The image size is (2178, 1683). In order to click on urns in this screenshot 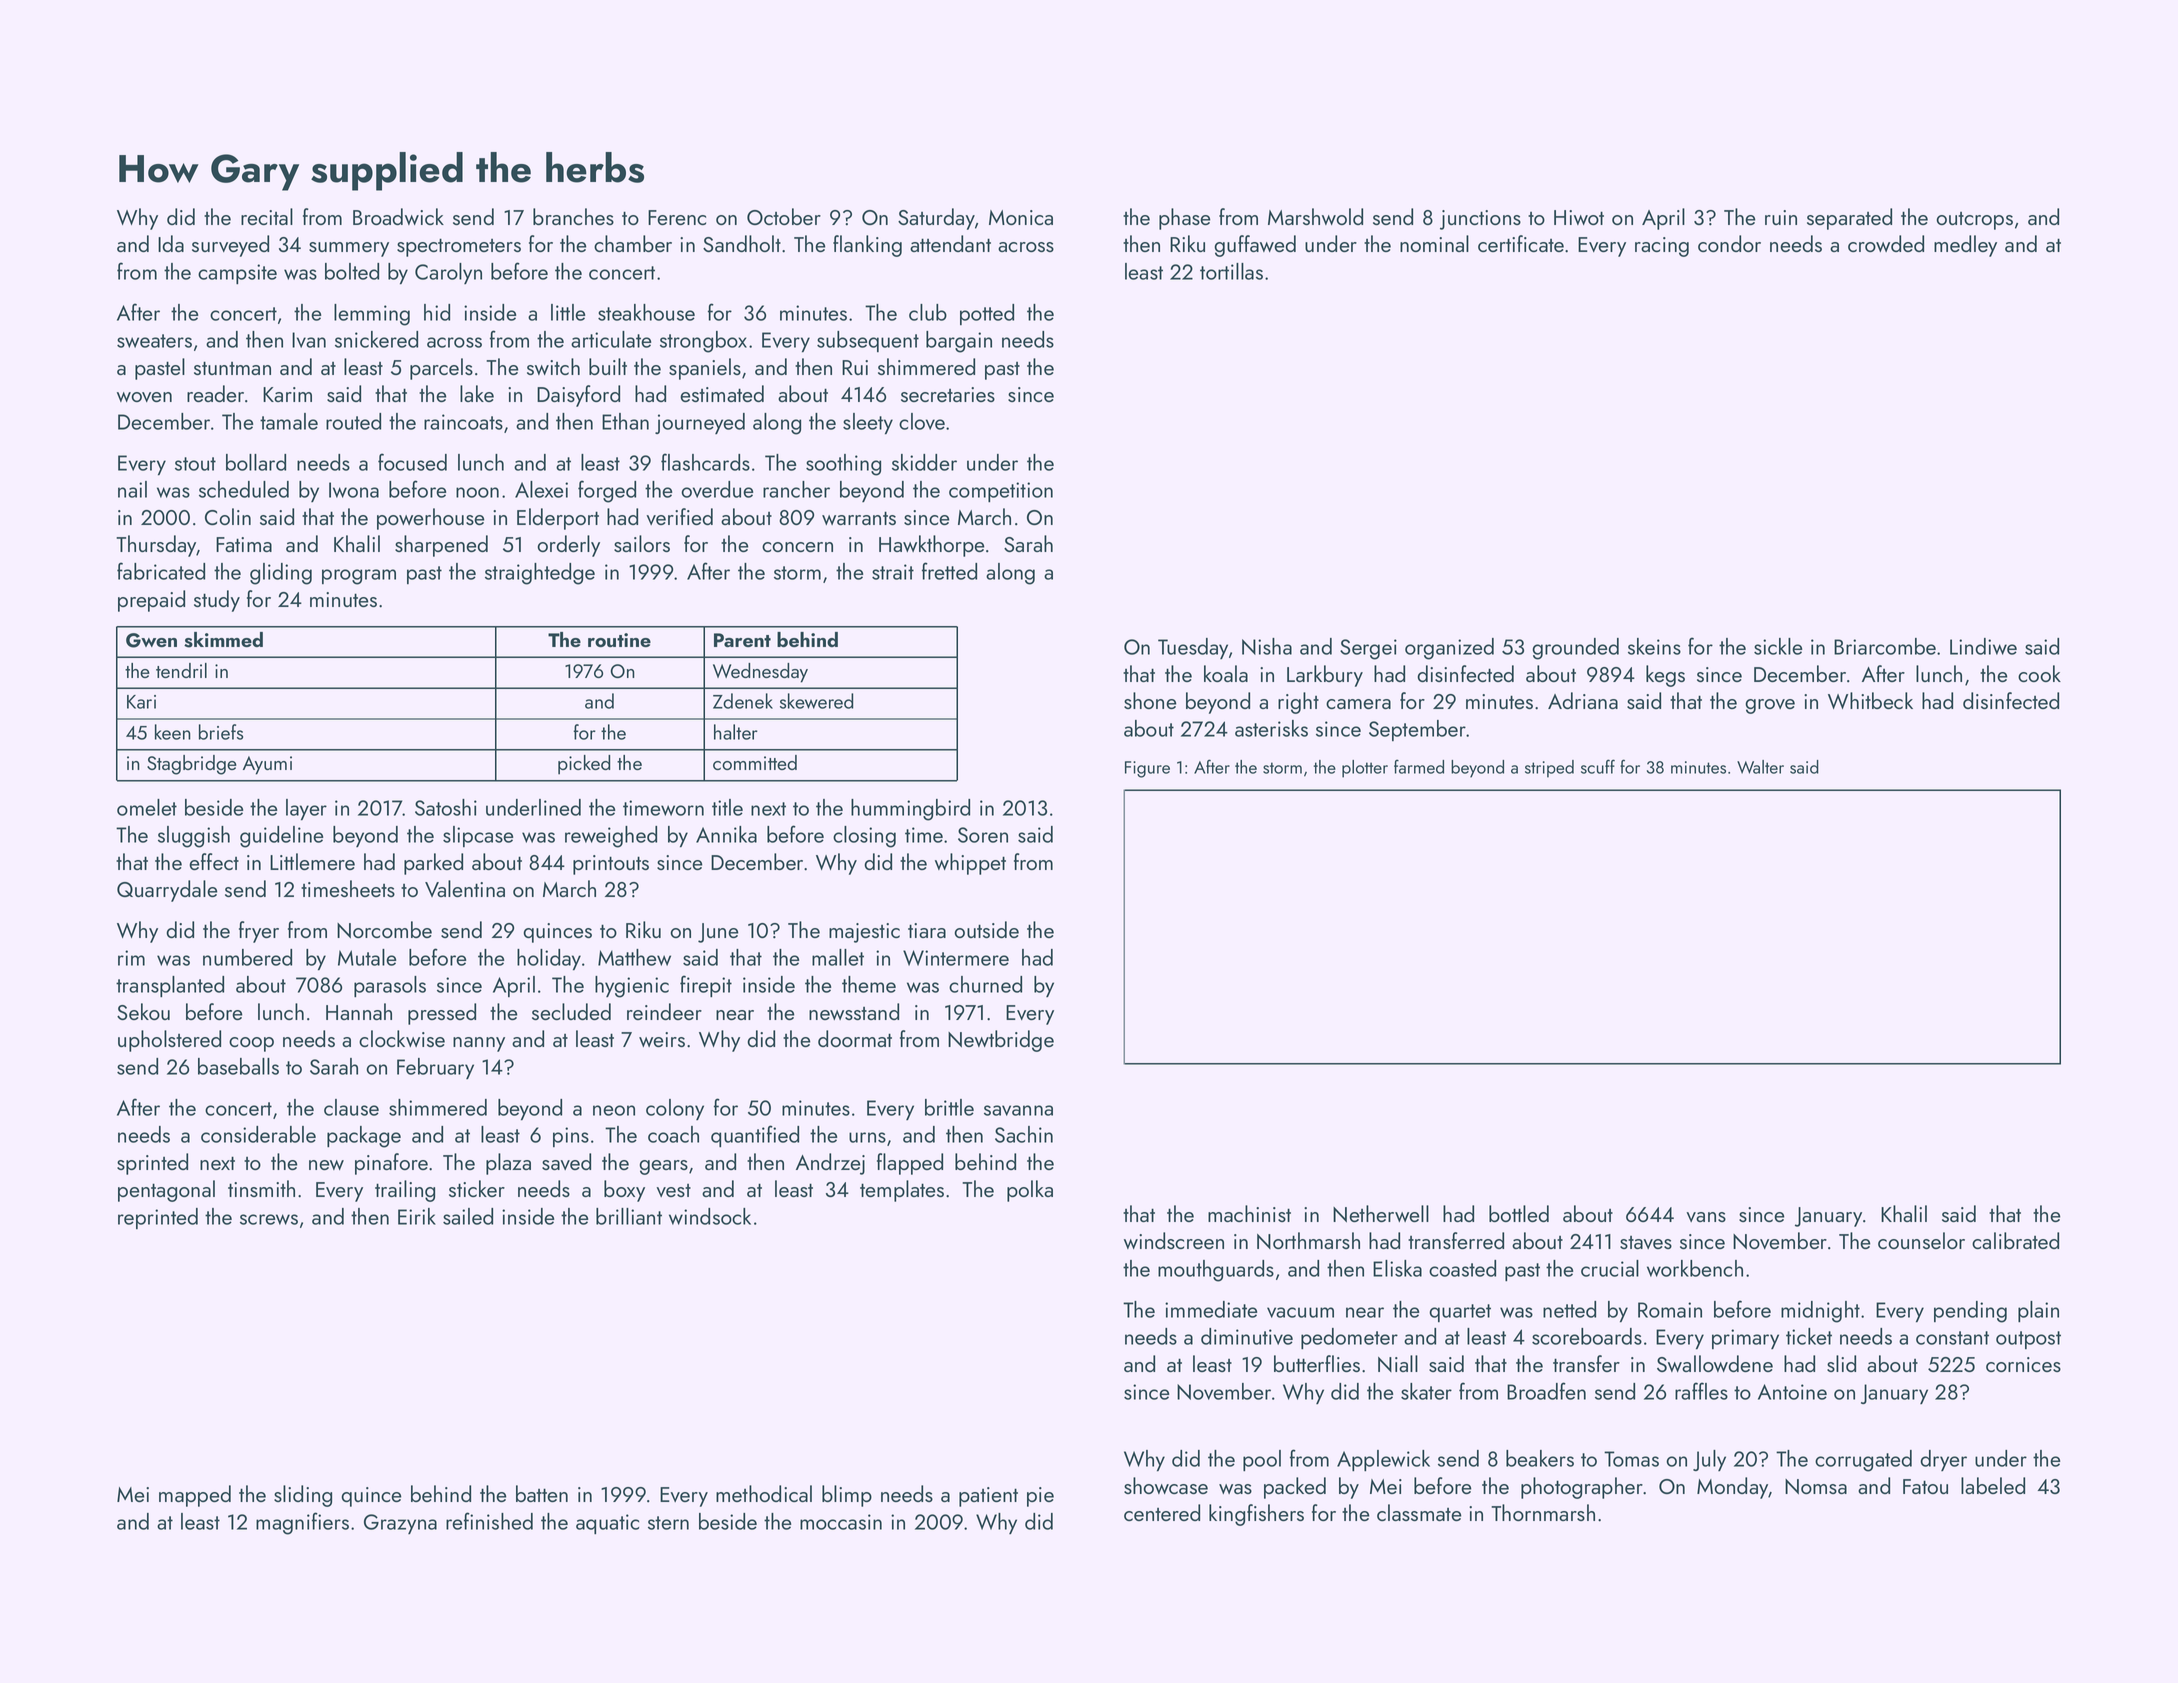, I will do `click(867, 1137)`.
